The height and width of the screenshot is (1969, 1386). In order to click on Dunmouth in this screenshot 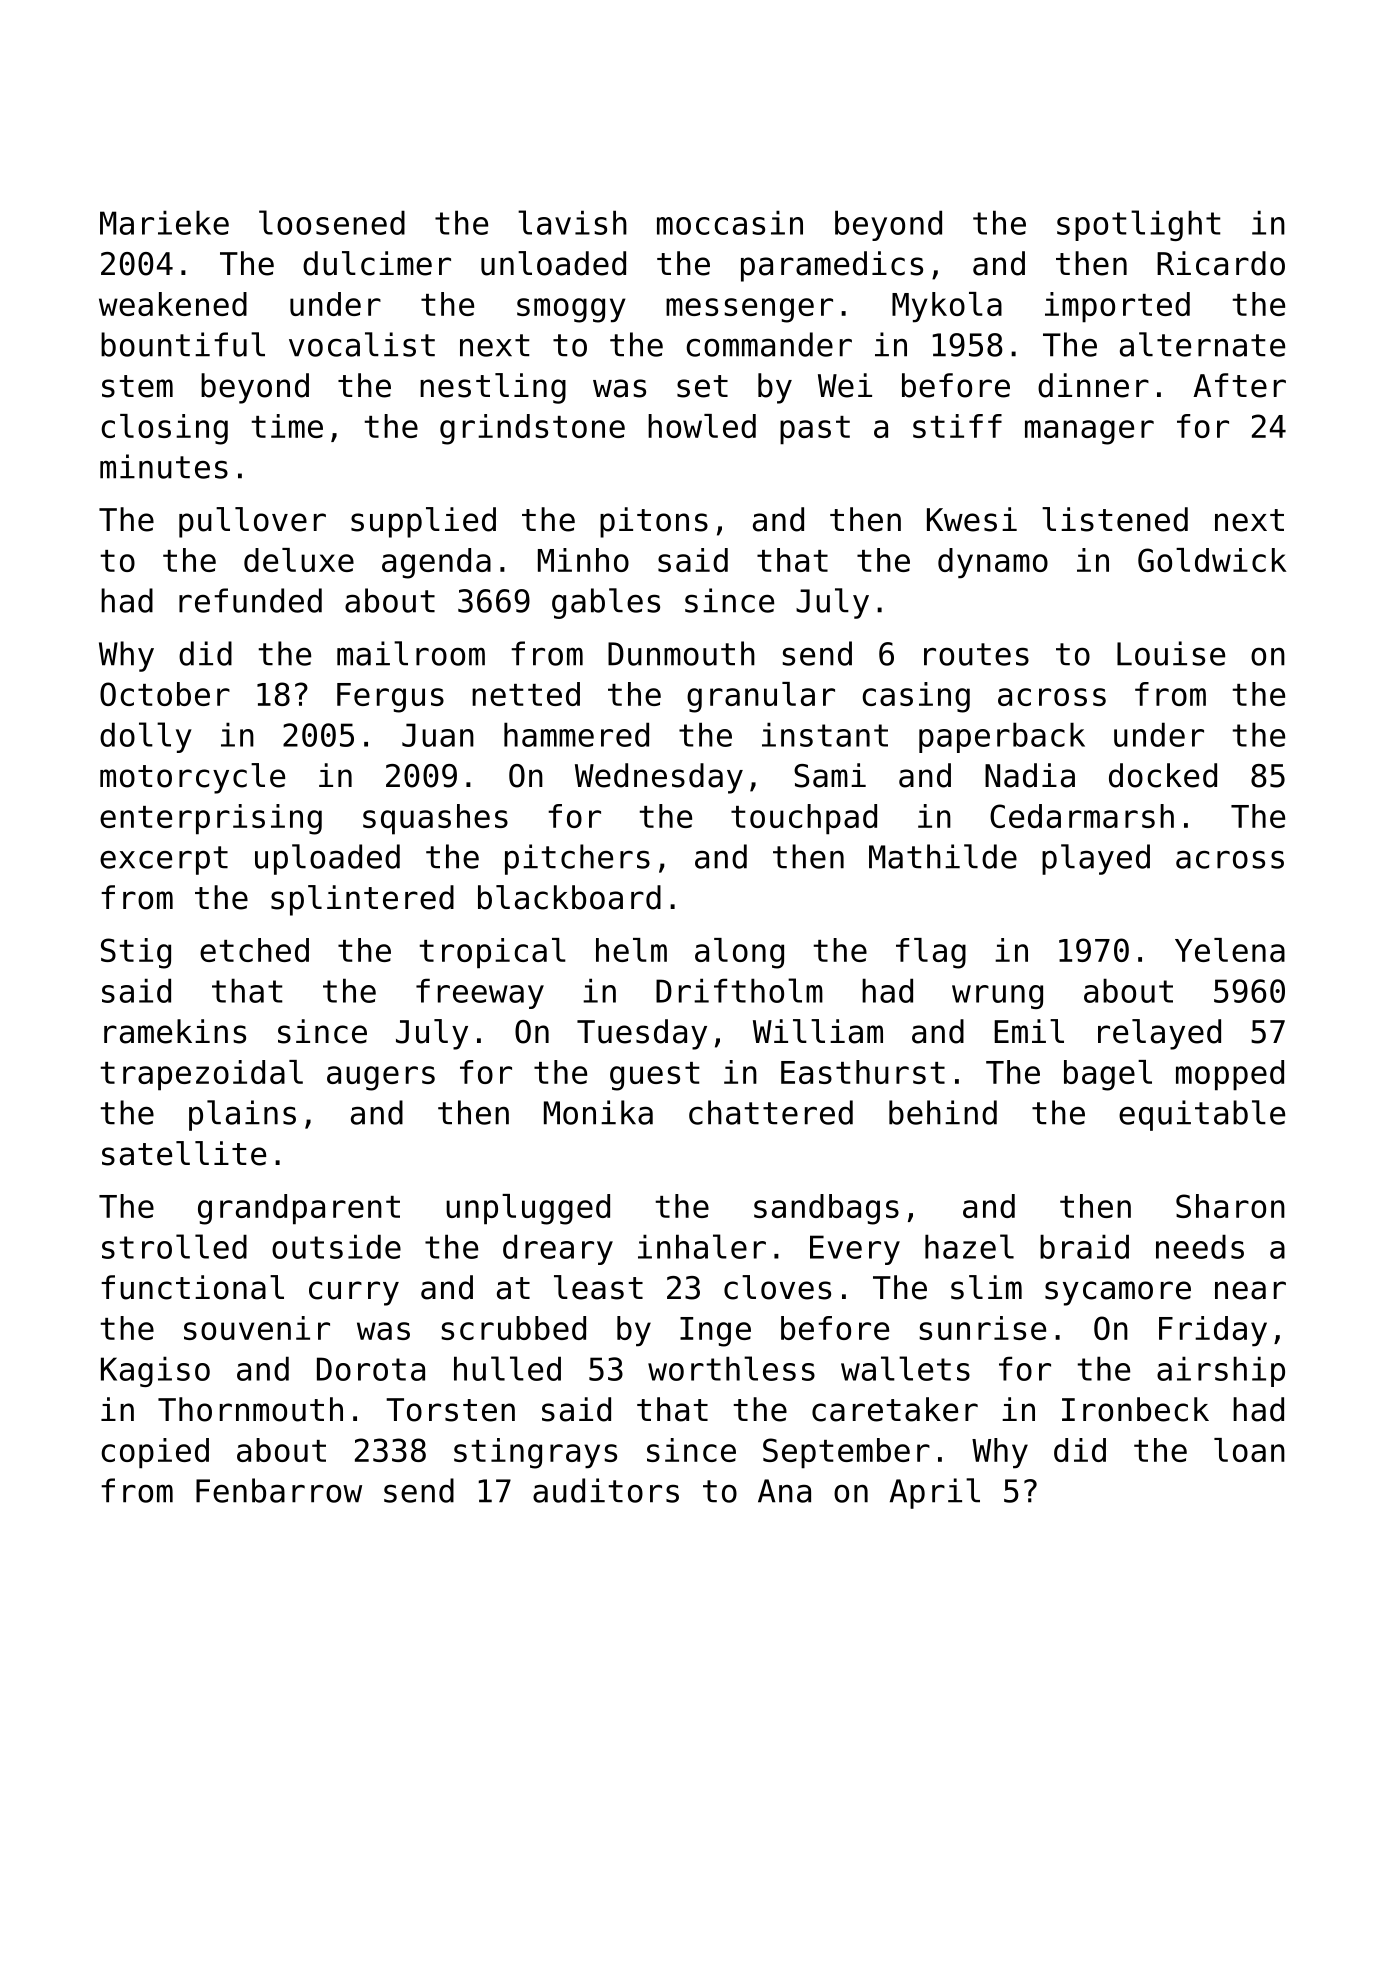, I will do `click(681, 653)`.
